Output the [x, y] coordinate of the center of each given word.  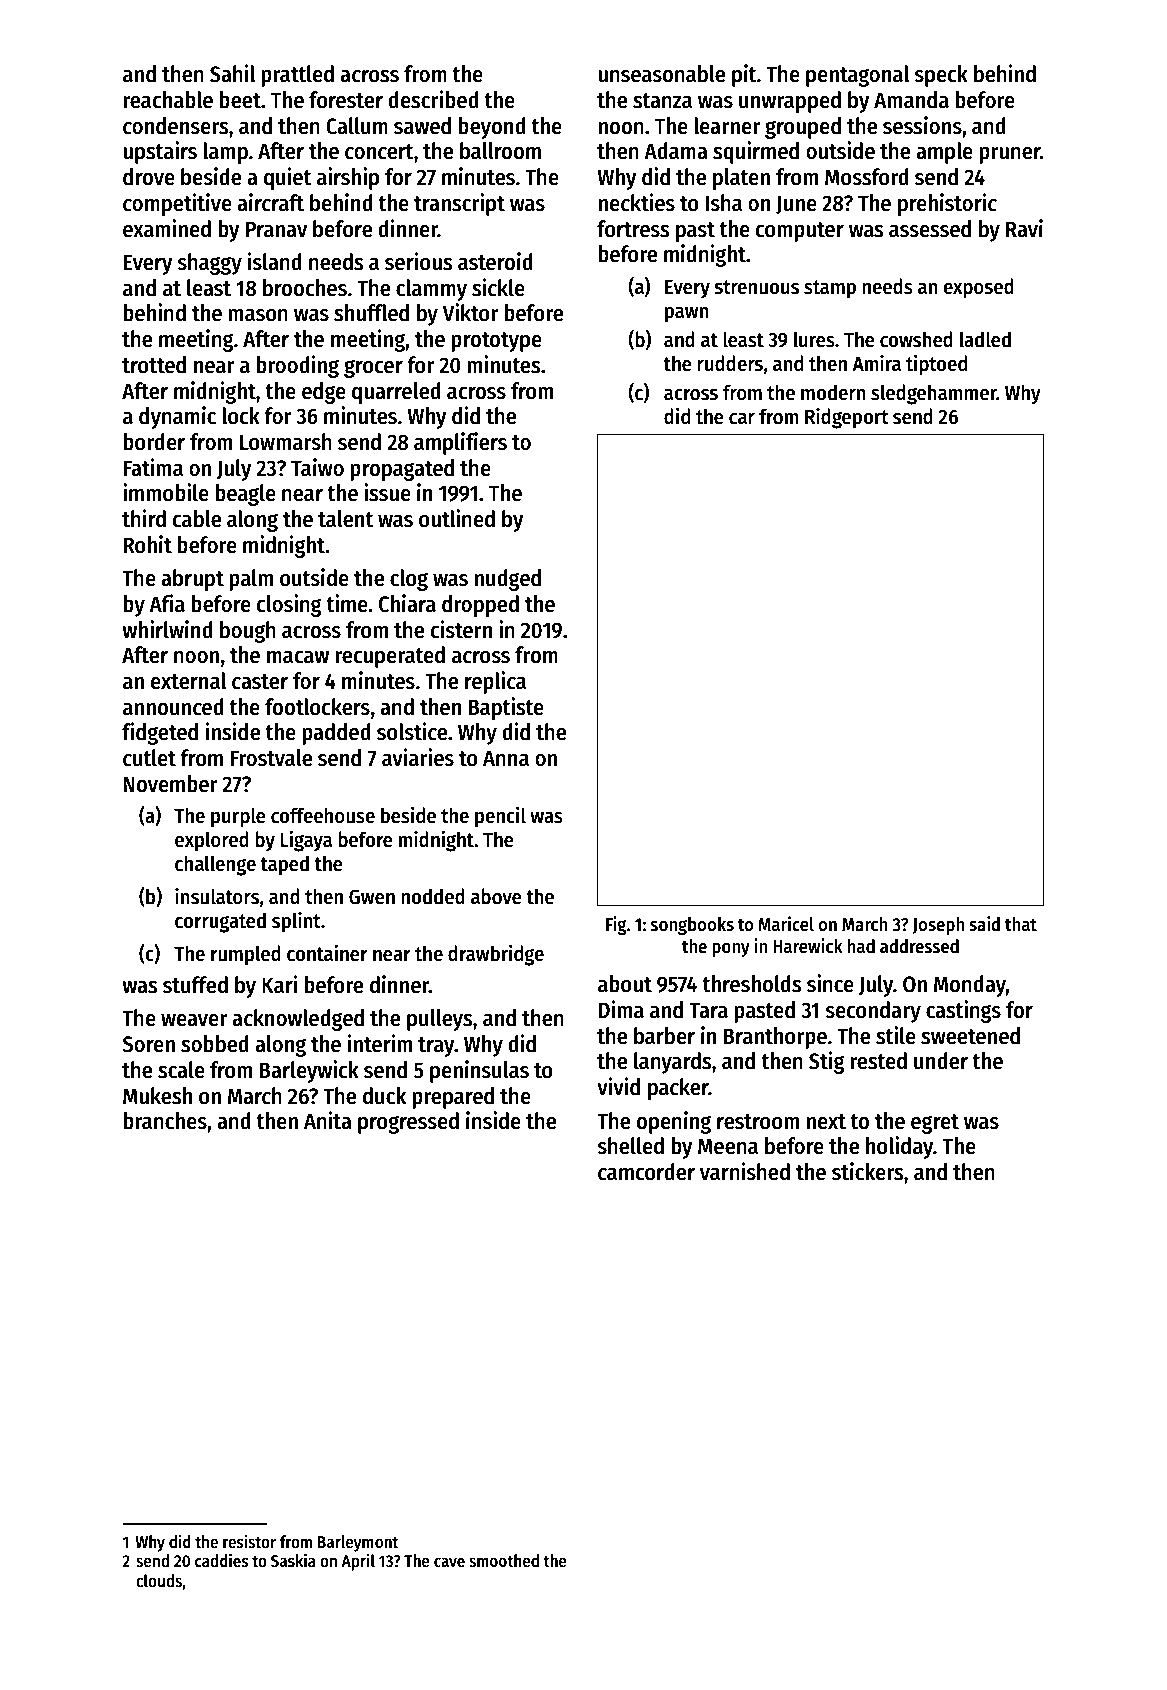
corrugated [220, 922]
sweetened [970, 1036]
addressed [919, 946]
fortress [633, 229]
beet [240, 100]
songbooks [692, 926]
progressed [408, 1123]
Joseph [938, 926]
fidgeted [160, 733]
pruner [1010, 155]
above [496, 896]
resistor [249, 1541]
